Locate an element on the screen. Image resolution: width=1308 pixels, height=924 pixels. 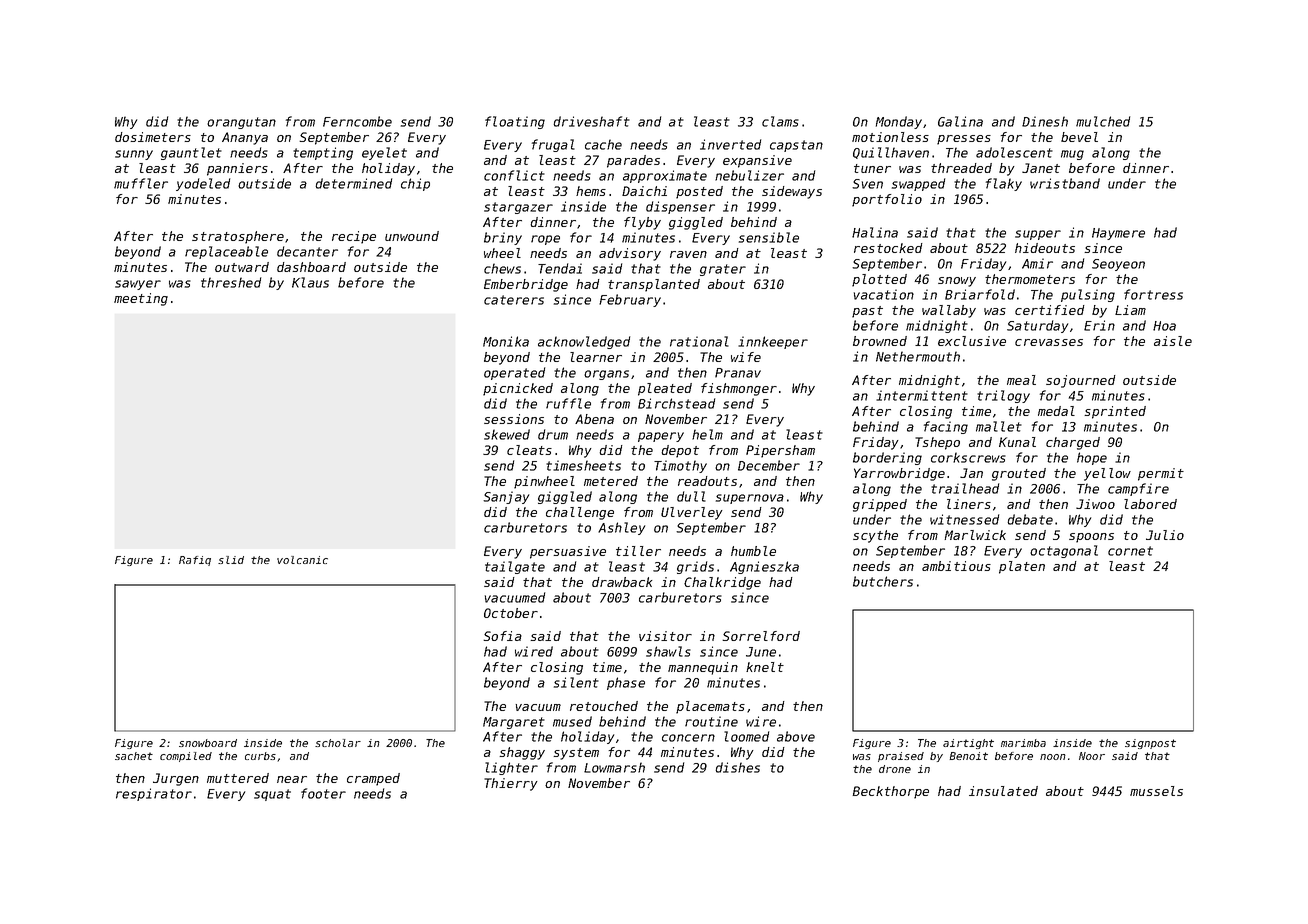
sprinted is located at coordinates (1115, 412).
